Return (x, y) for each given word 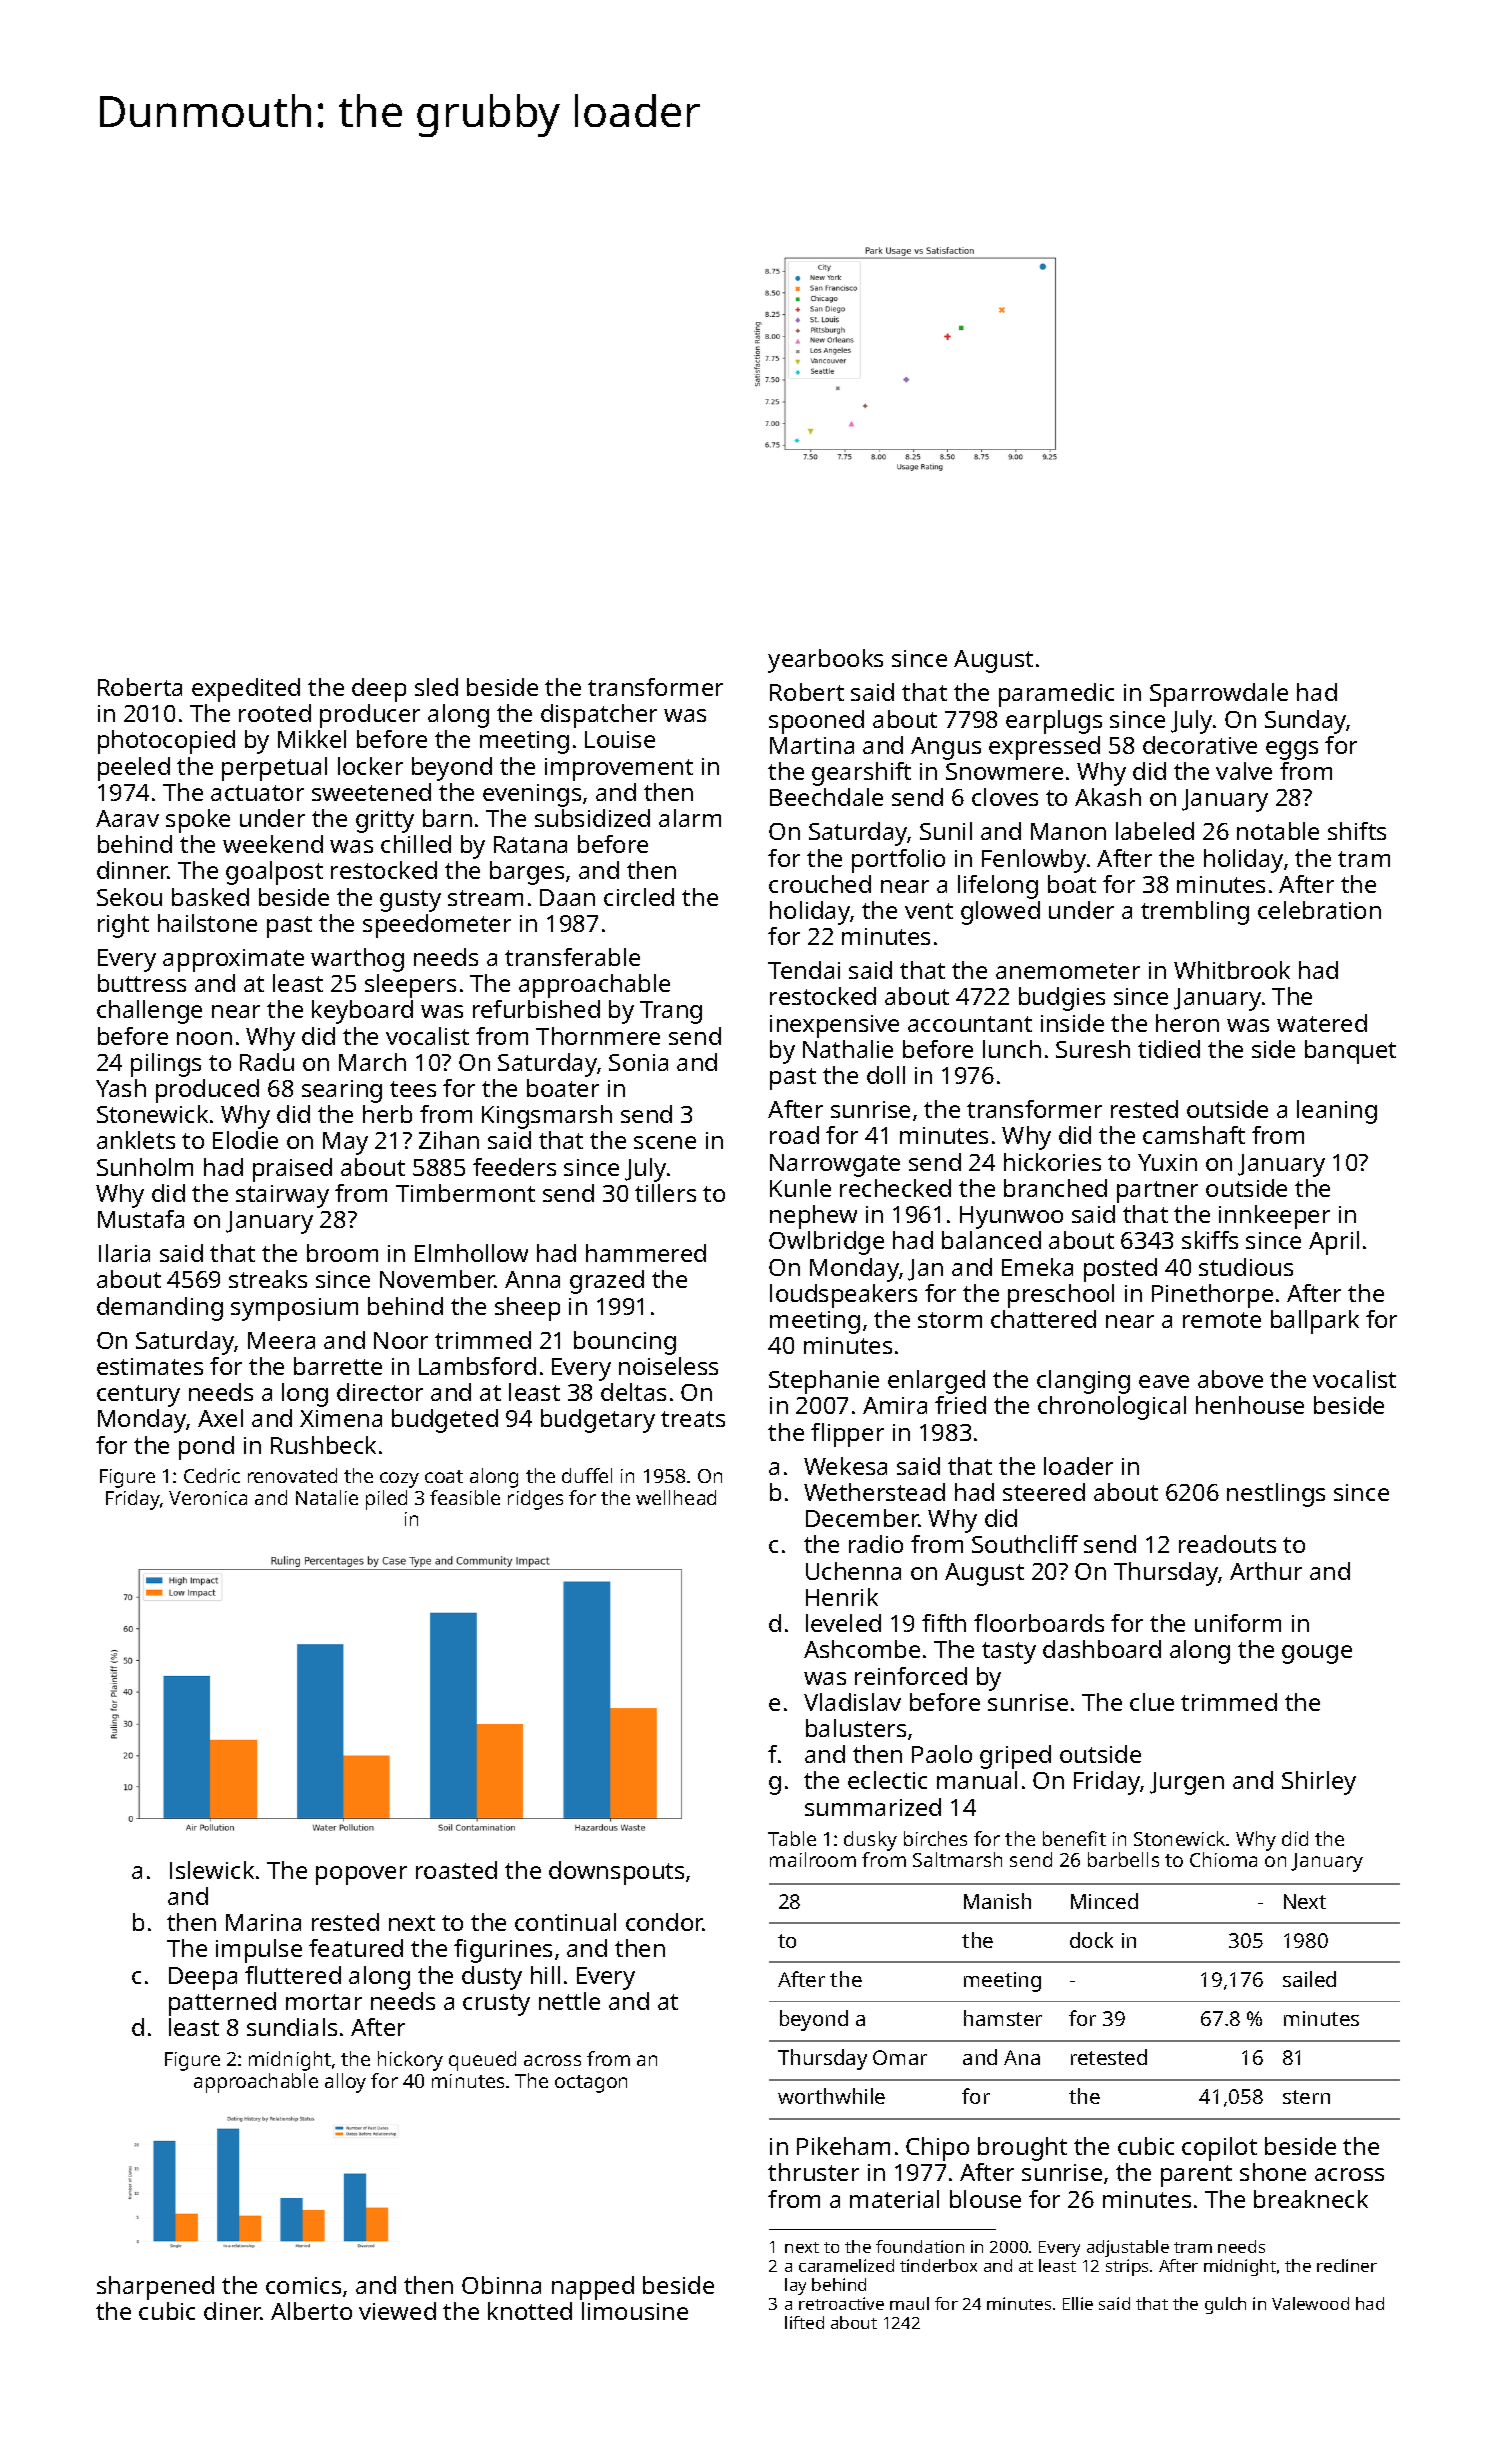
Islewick (212, 1870)
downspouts (616, 1873)
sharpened (155, 2288)
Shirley (1319, 1783)
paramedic (1056, 695)
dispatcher (599, 716)
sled (436, 687)
